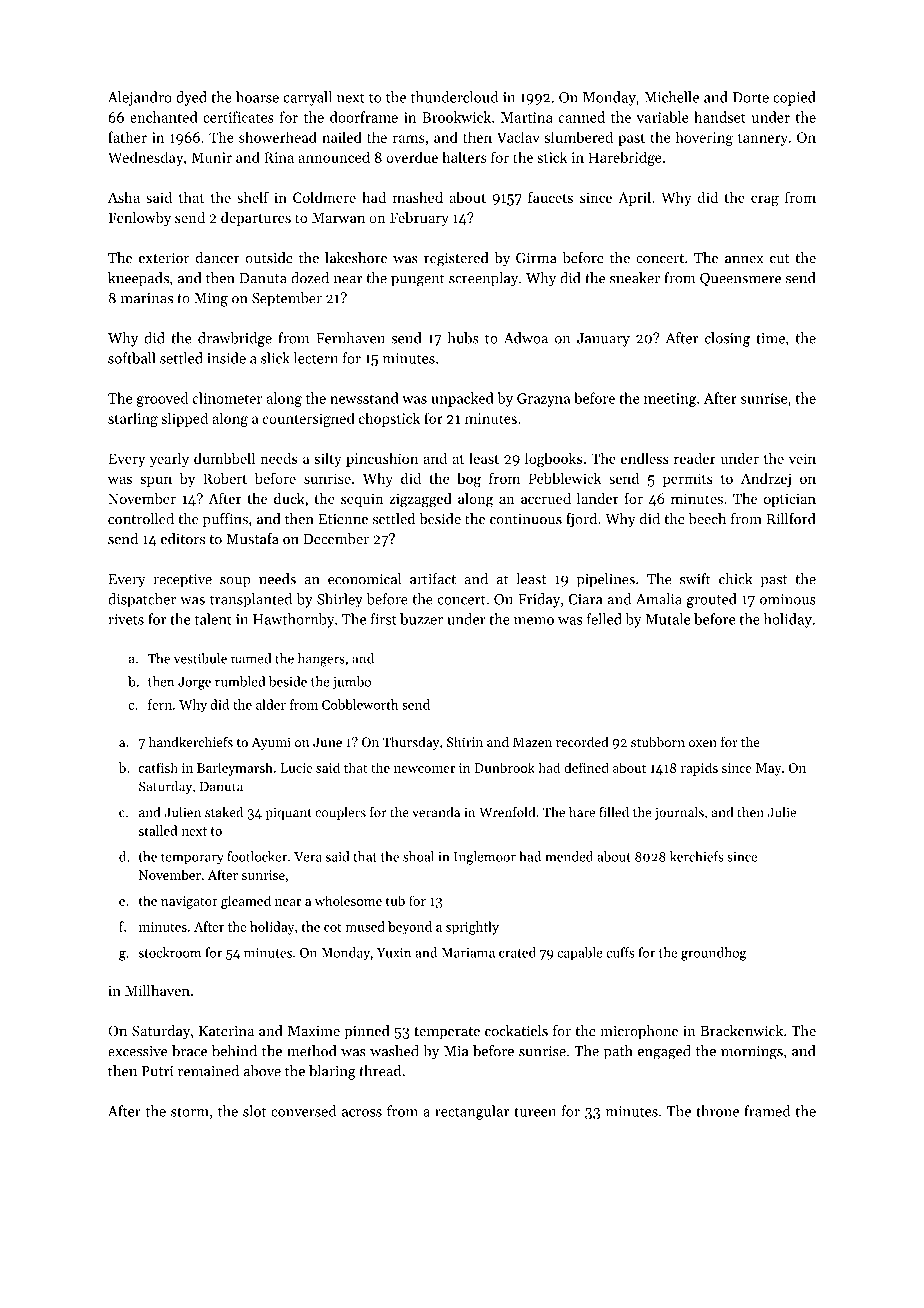 The image size is (924, 1308). What do you see at coordinates (140, 98) in the page?
I see `Alejandro` at bounding box center [140, 98].
